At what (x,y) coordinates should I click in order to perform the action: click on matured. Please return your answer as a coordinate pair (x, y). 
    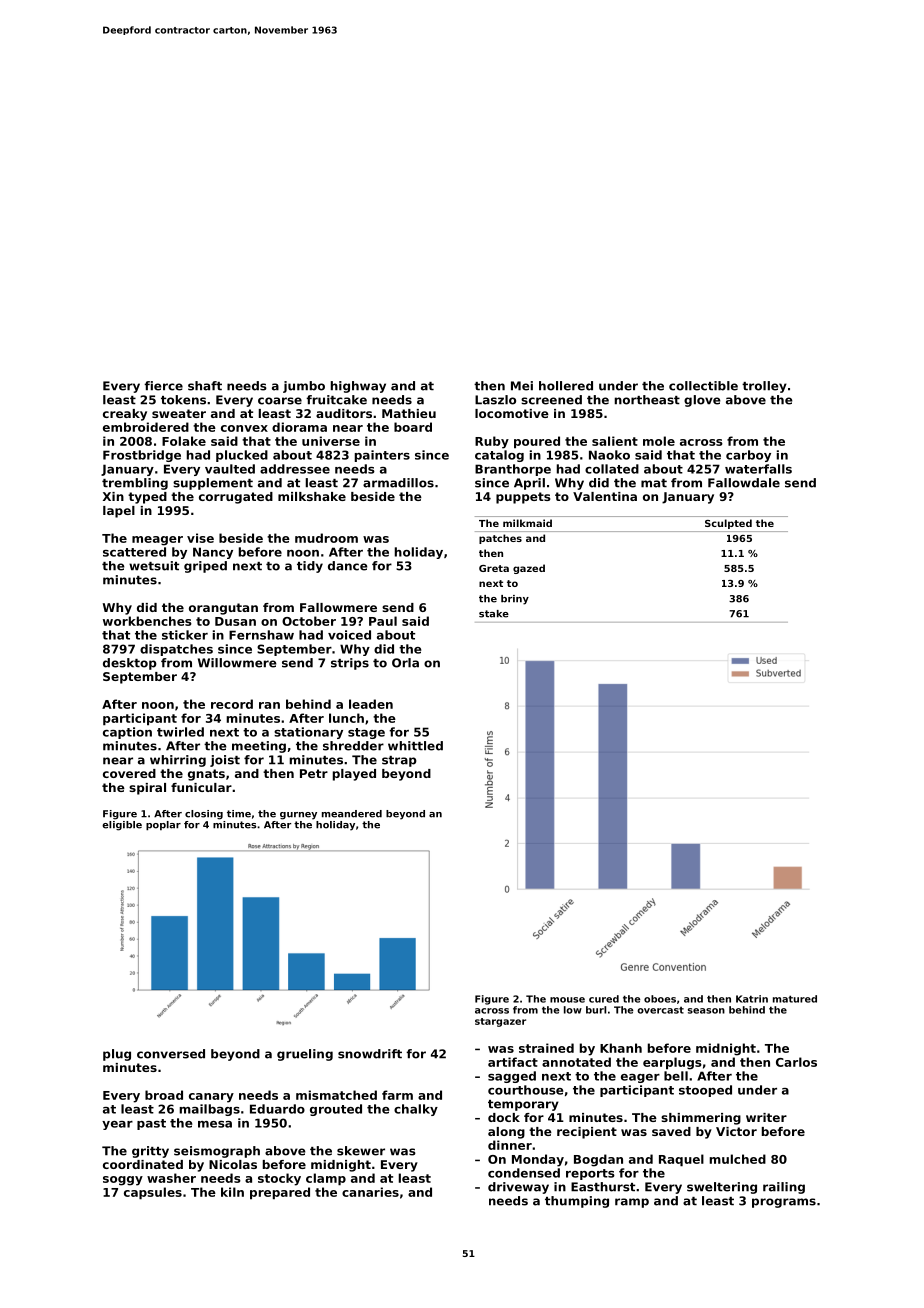
    Looking at the image, I should click on (795, 999).
